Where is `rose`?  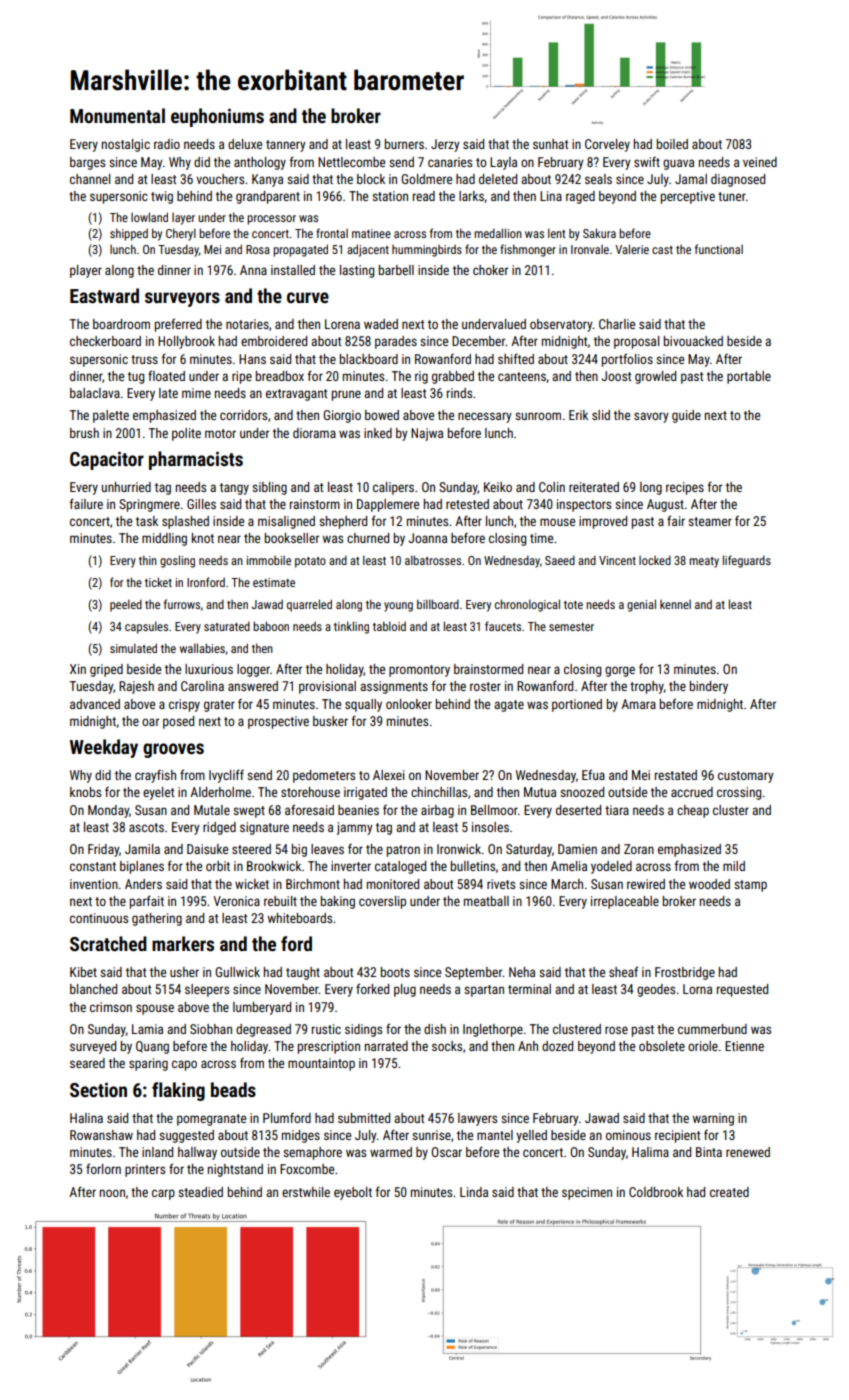 rose is located at coordinates (616, 1030).
